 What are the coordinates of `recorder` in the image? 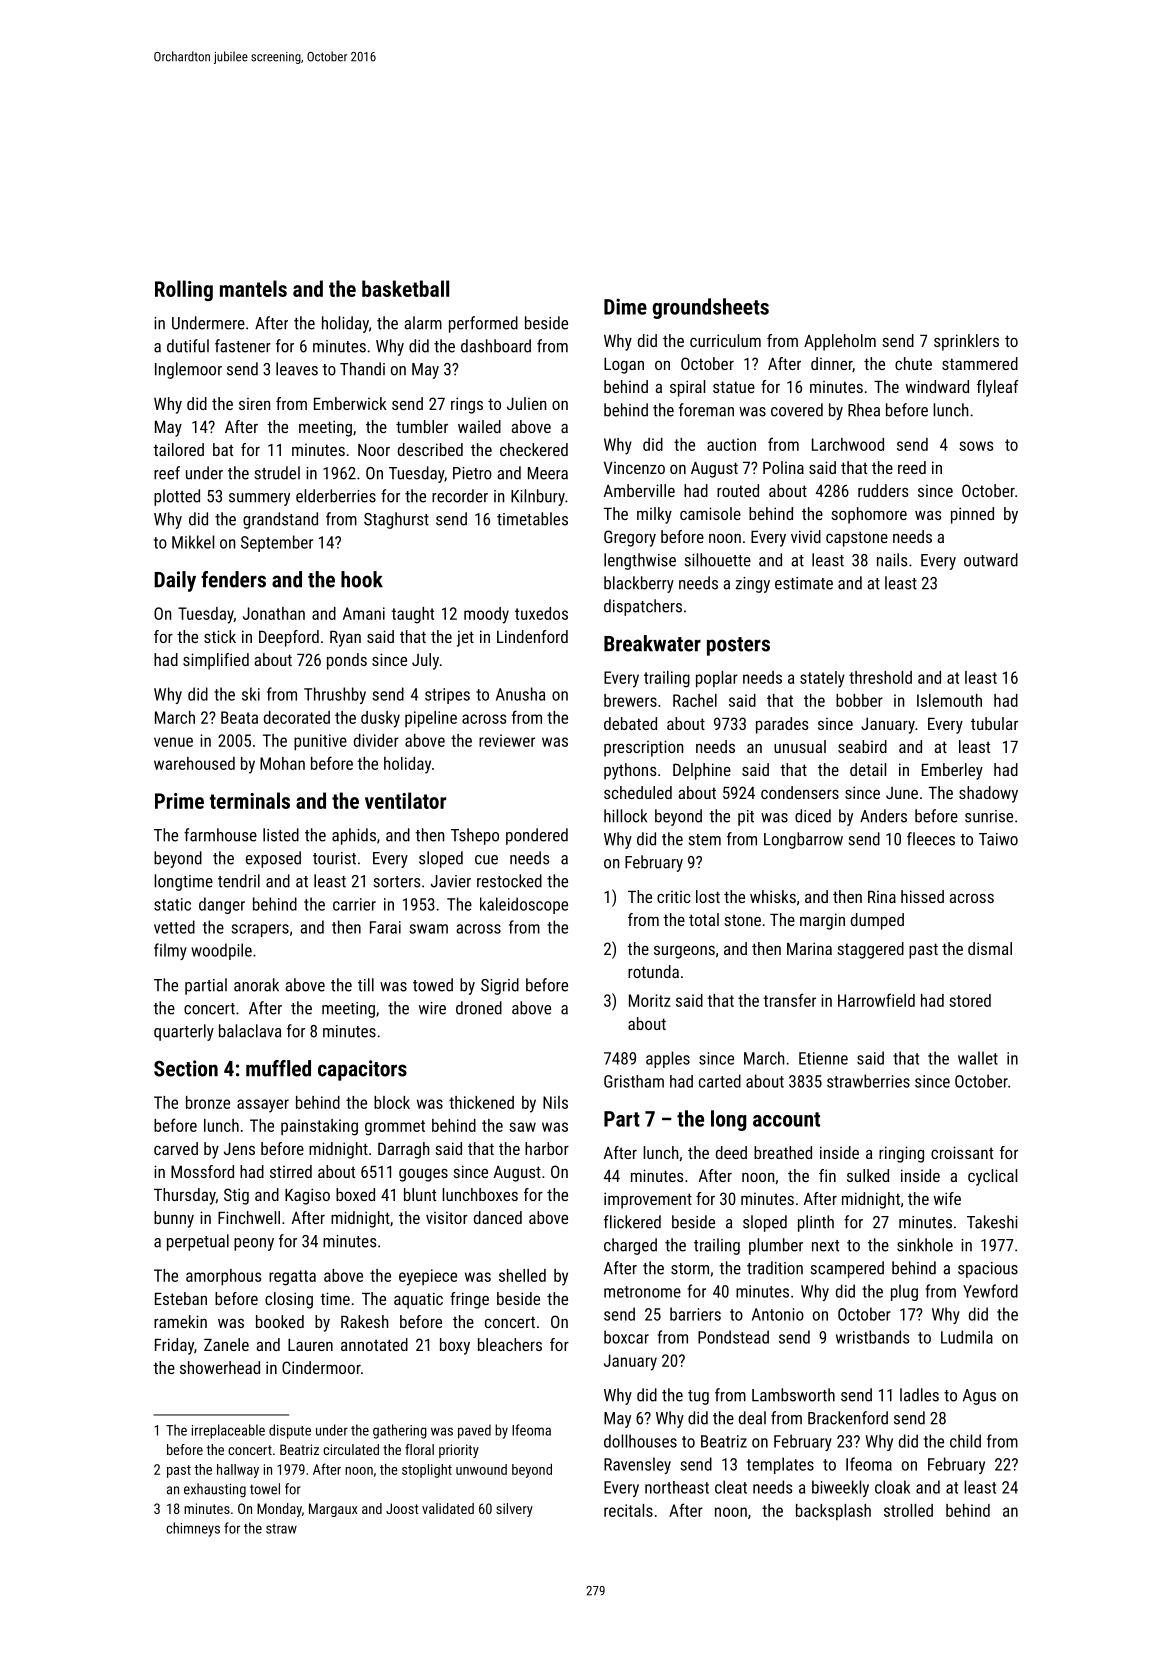 It's located at (460, 496).
